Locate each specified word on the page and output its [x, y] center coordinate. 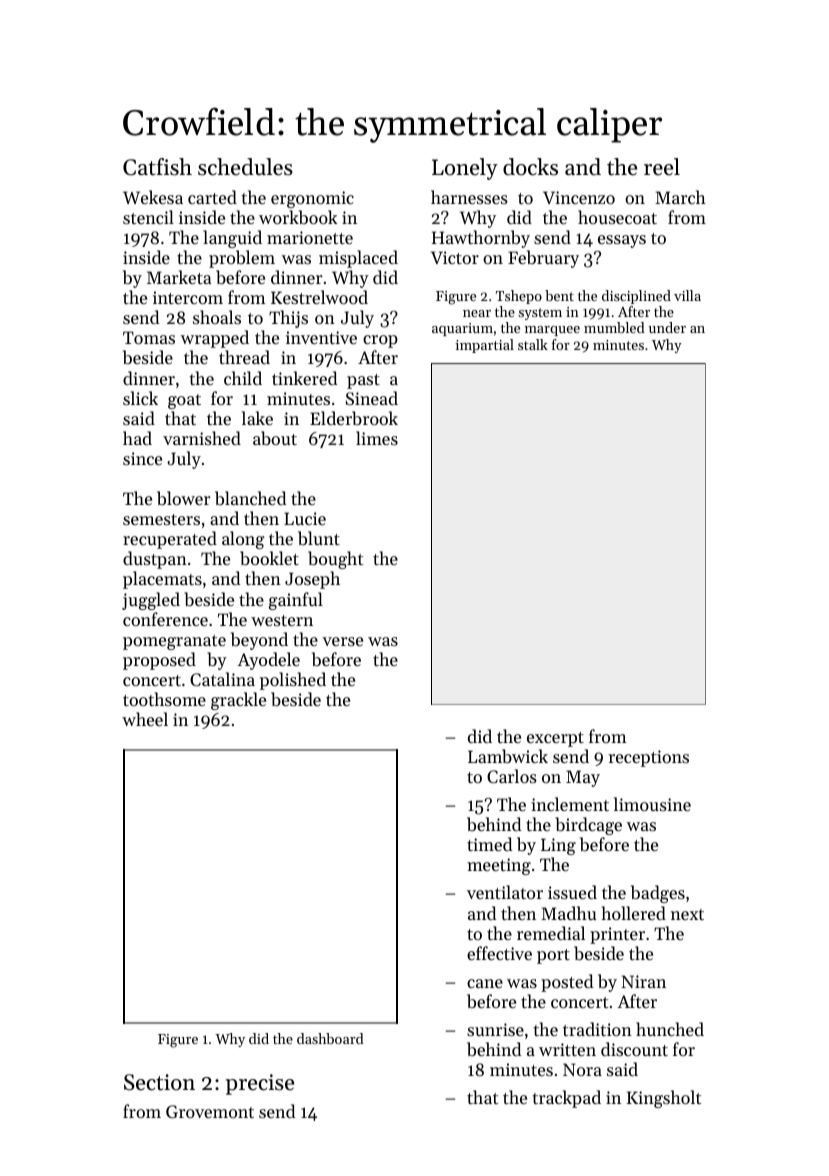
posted [567, 983]
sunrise [495, 1029]
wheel [145, 719]
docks [530, 167]
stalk [533, 344]
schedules [245, 167]
